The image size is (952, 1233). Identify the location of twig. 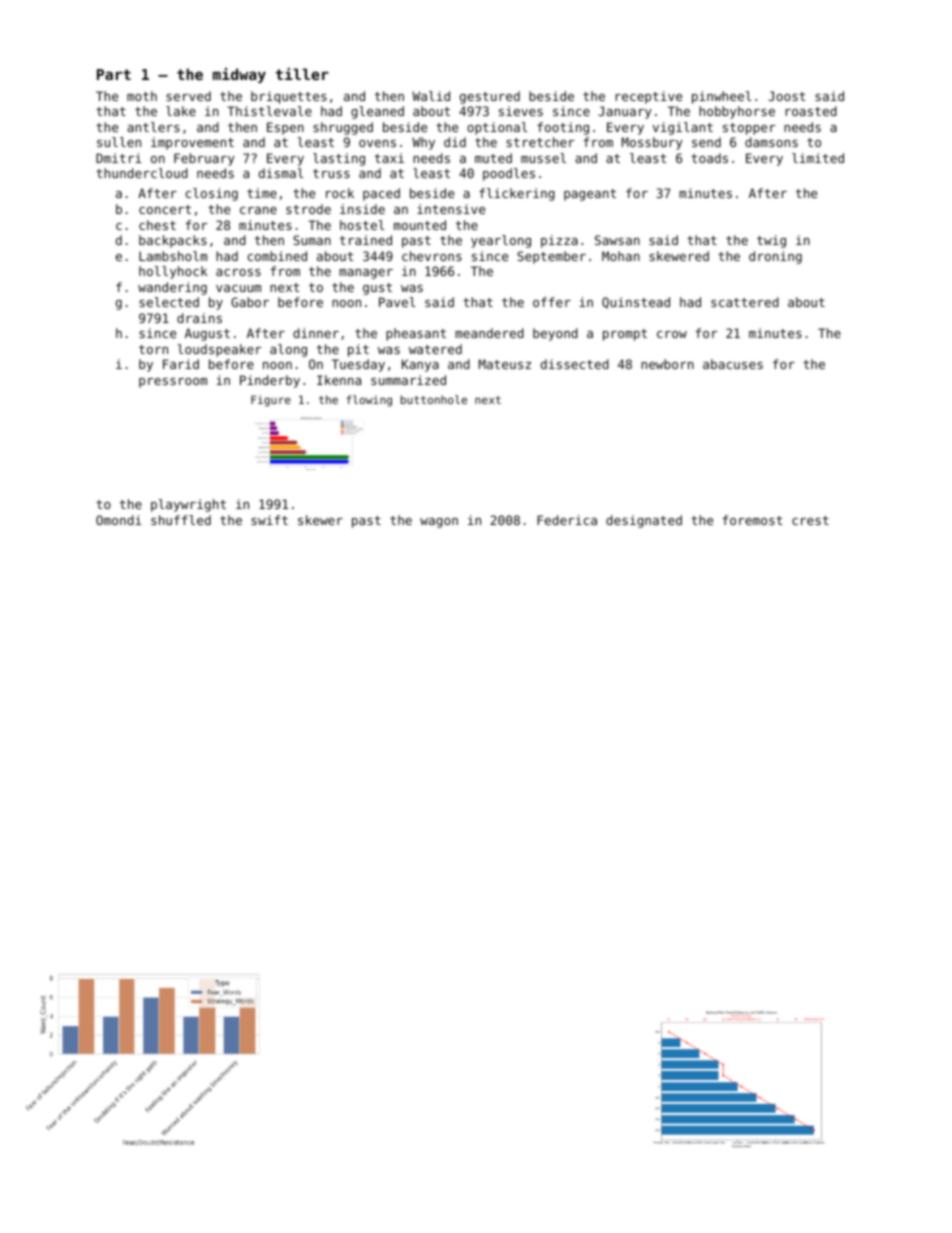
(771, 241).
